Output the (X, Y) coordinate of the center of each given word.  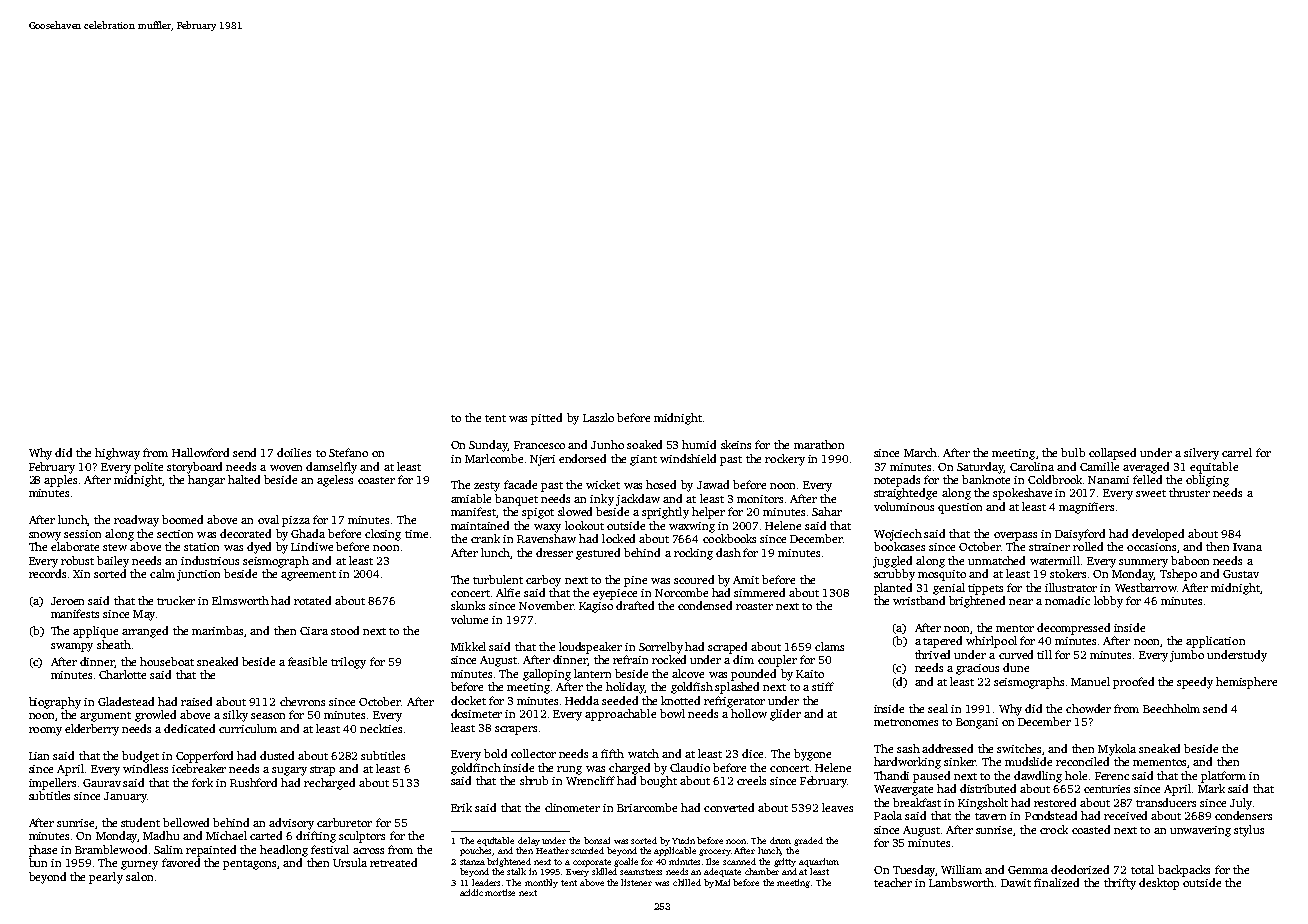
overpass (1015, 536)
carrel (1237, 452)
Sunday (488, 446)
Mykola (1117, 750)
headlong (284, 851)
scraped (727, 648)
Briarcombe (647, 807)
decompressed (1073, 629)
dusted (277, 755)
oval (268, 519)
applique (95, 632)
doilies (294, 452)
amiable (471, 498)
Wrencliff (590, 780)
